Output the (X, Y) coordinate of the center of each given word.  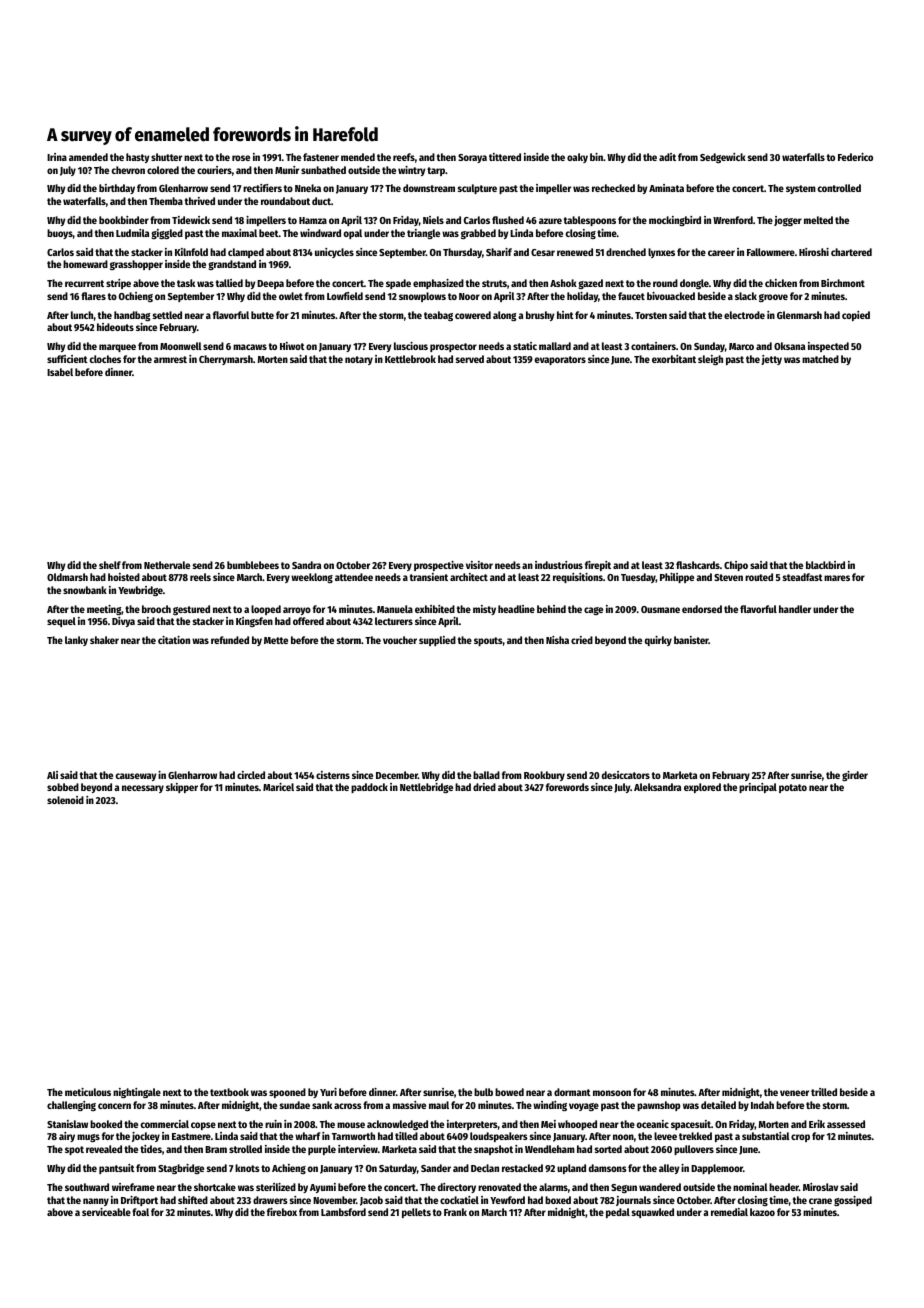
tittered (505, 157)
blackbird (825, 565)
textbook (229, 1092)
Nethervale (167, 565)
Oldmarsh (67, 577)
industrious (559, 565)
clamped (246, 253)
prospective (439, 566)
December (397, 775)
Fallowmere (771, 252)
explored (702, 788)
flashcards (698, 565)
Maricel (278, 787)
